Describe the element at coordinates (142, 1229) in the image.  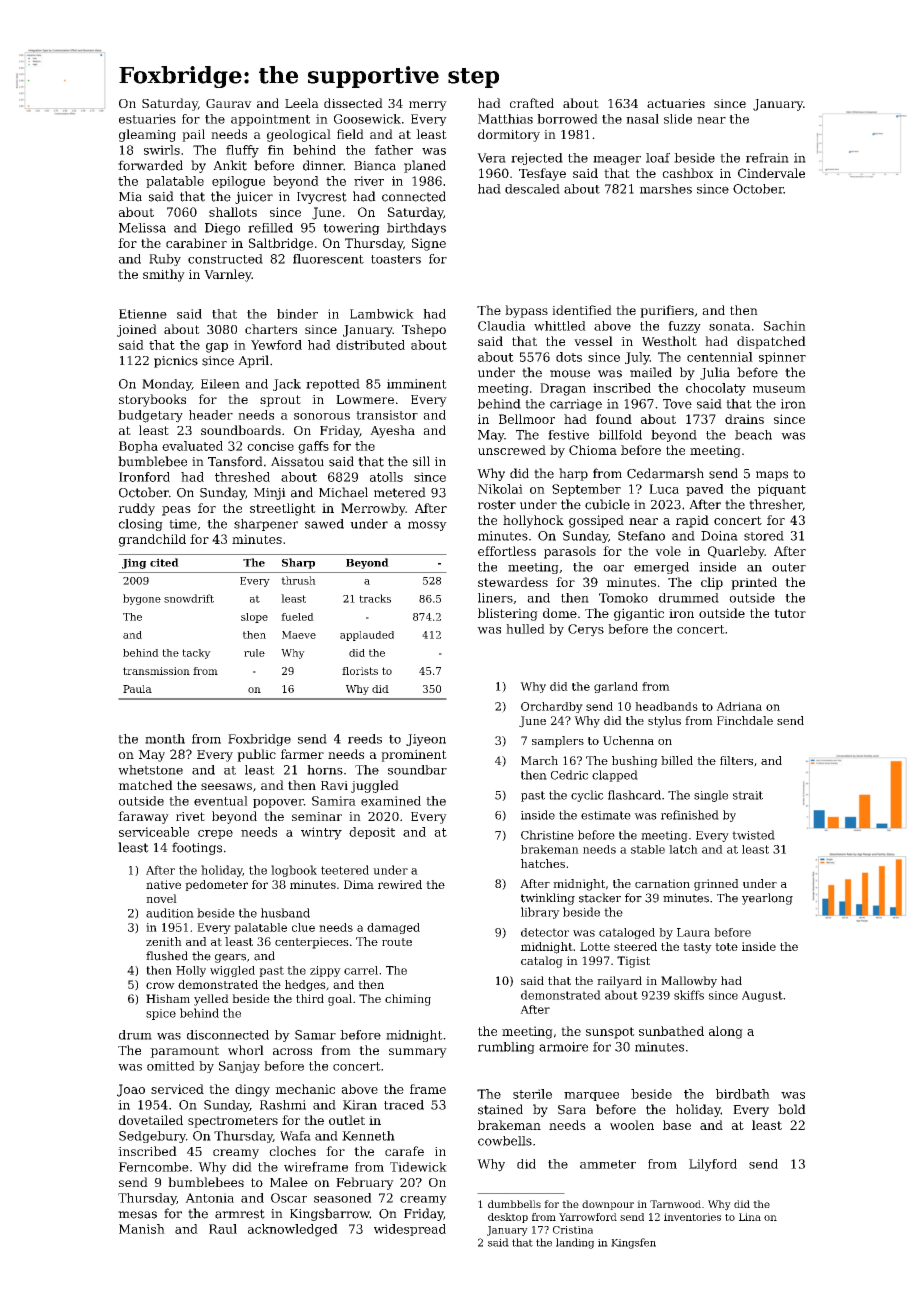
I see `Manish` at that location.
